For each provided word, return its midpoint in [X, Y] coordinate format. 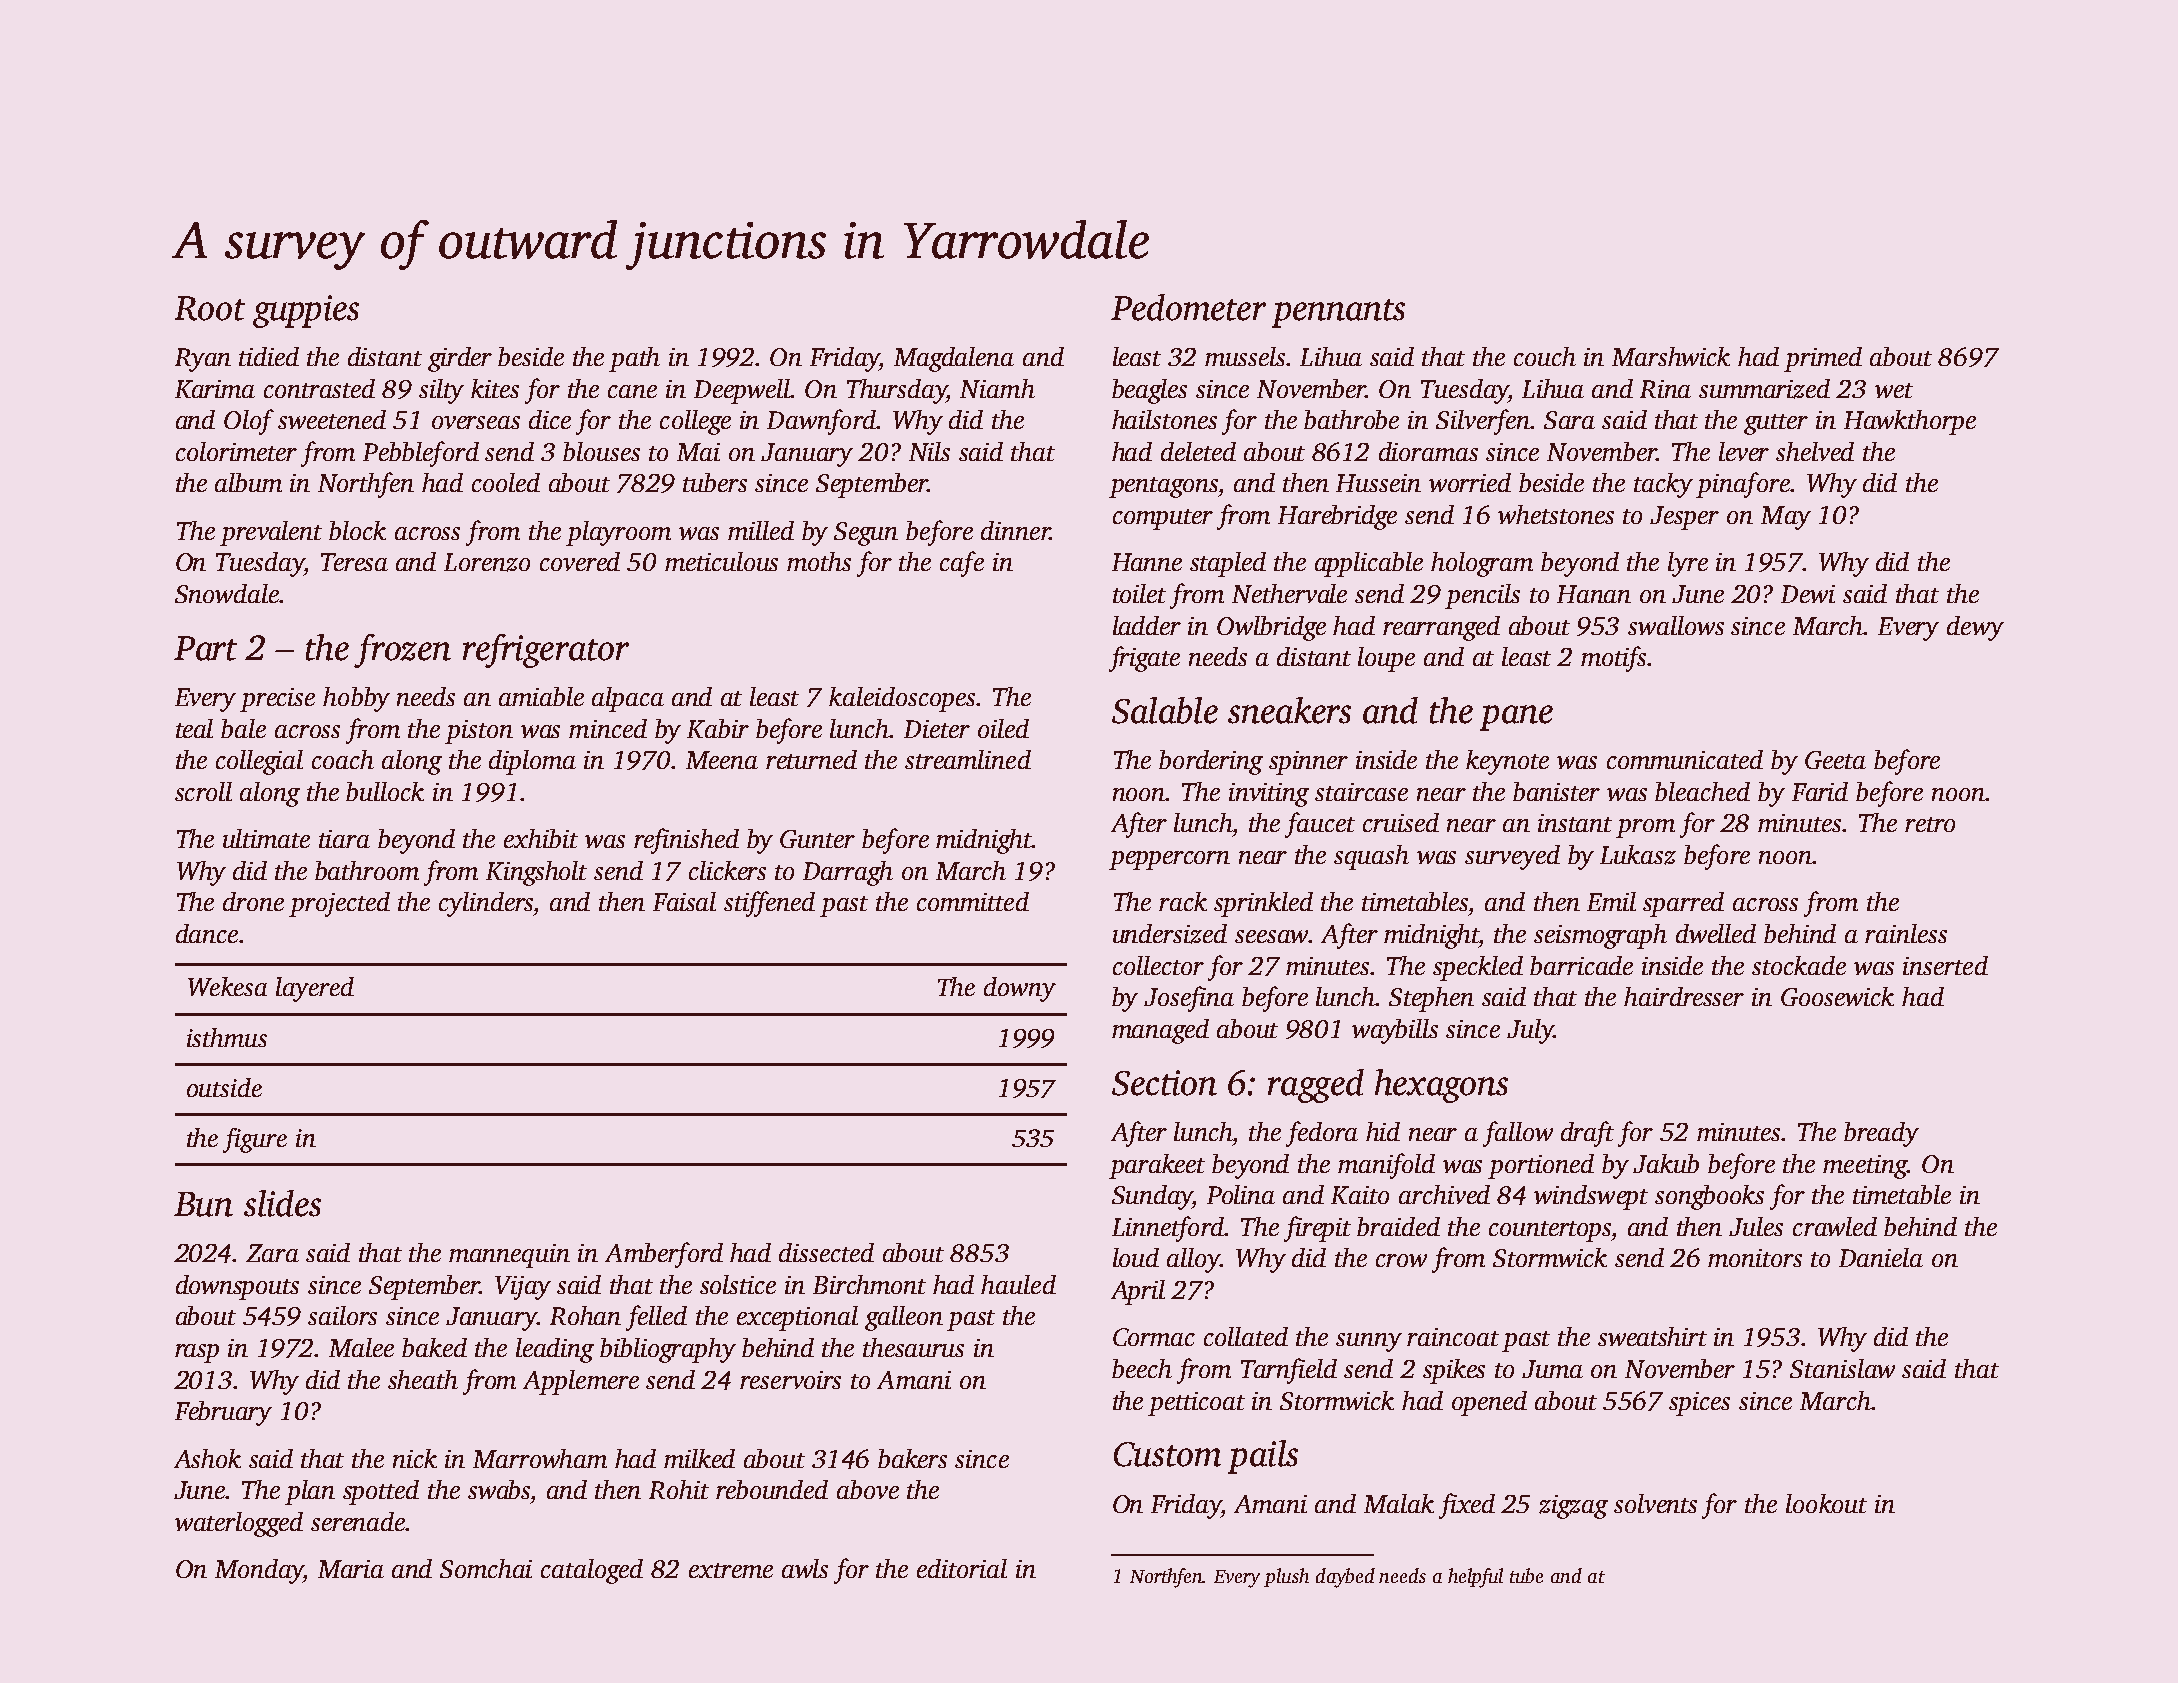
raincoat [1453, 1337]
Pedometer [1188, 307]
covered [580, 561]
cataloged [592, 1571]
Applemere [581, 1382]
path [634, 359]
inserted [1945, 965]
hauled [1018, 1284]
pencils [1482, 596]
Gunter [817, 839]
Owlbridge [1271, 628]
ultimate [266, 838]
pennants [1338, 313]
